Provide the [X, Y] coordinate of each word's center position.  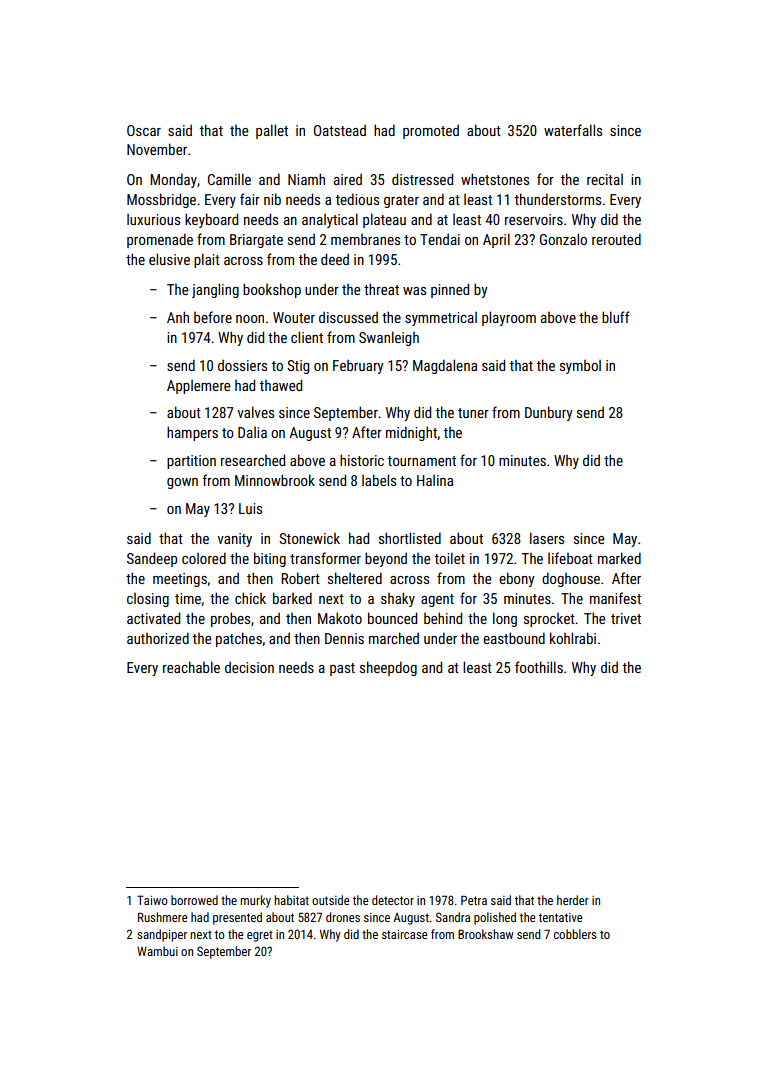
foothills [539, 667]
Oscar [144, 130]
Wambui [157, 951]
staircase [405, 934]
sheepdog [388, 668]
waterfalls [573, 130]
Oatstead [340, 130]
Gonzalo [563, 239]
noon [250, 319]
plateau [384, 220]
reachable [191, 667]
